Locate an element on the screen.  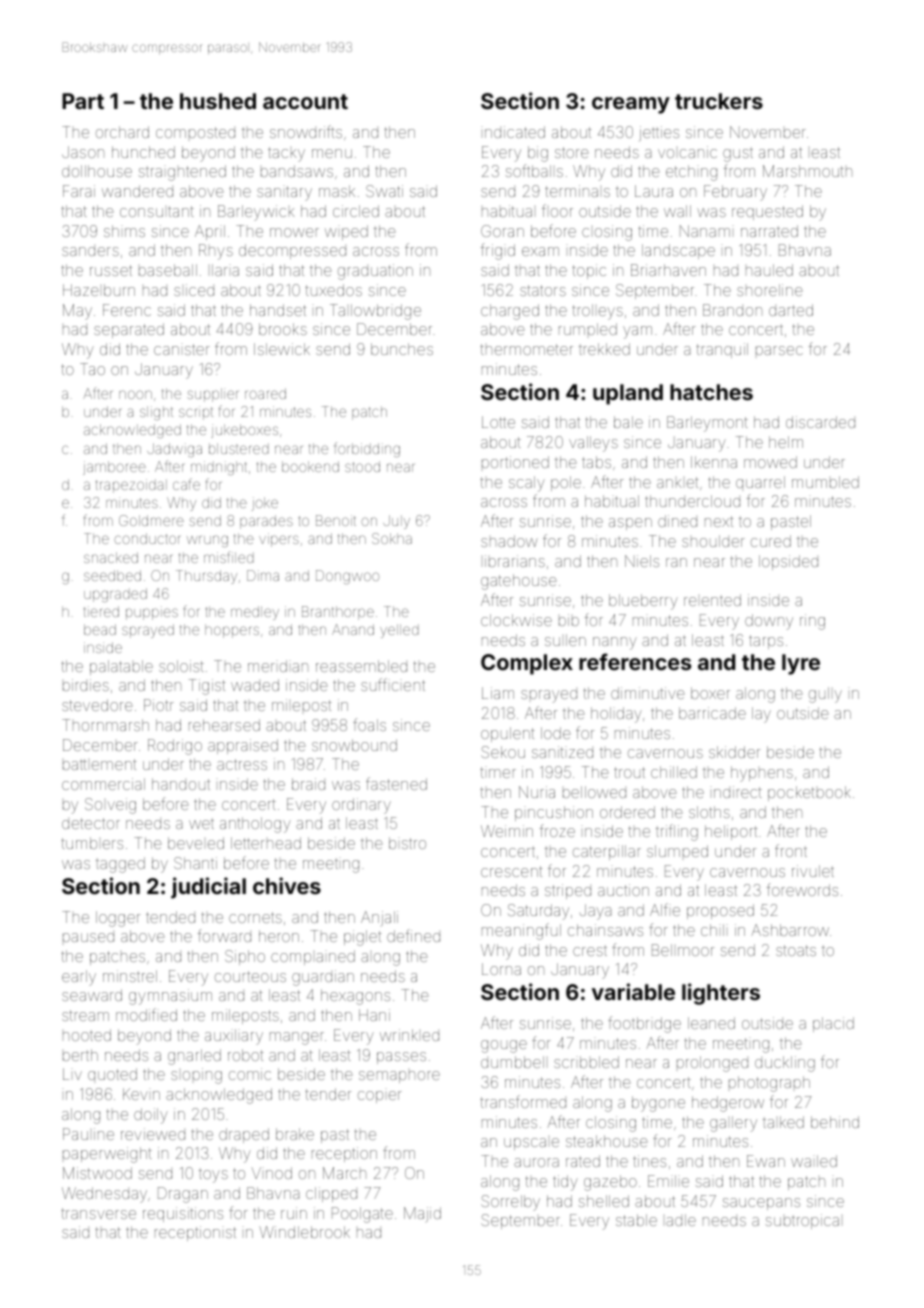
hushed is located at coordinates (218, 101).
